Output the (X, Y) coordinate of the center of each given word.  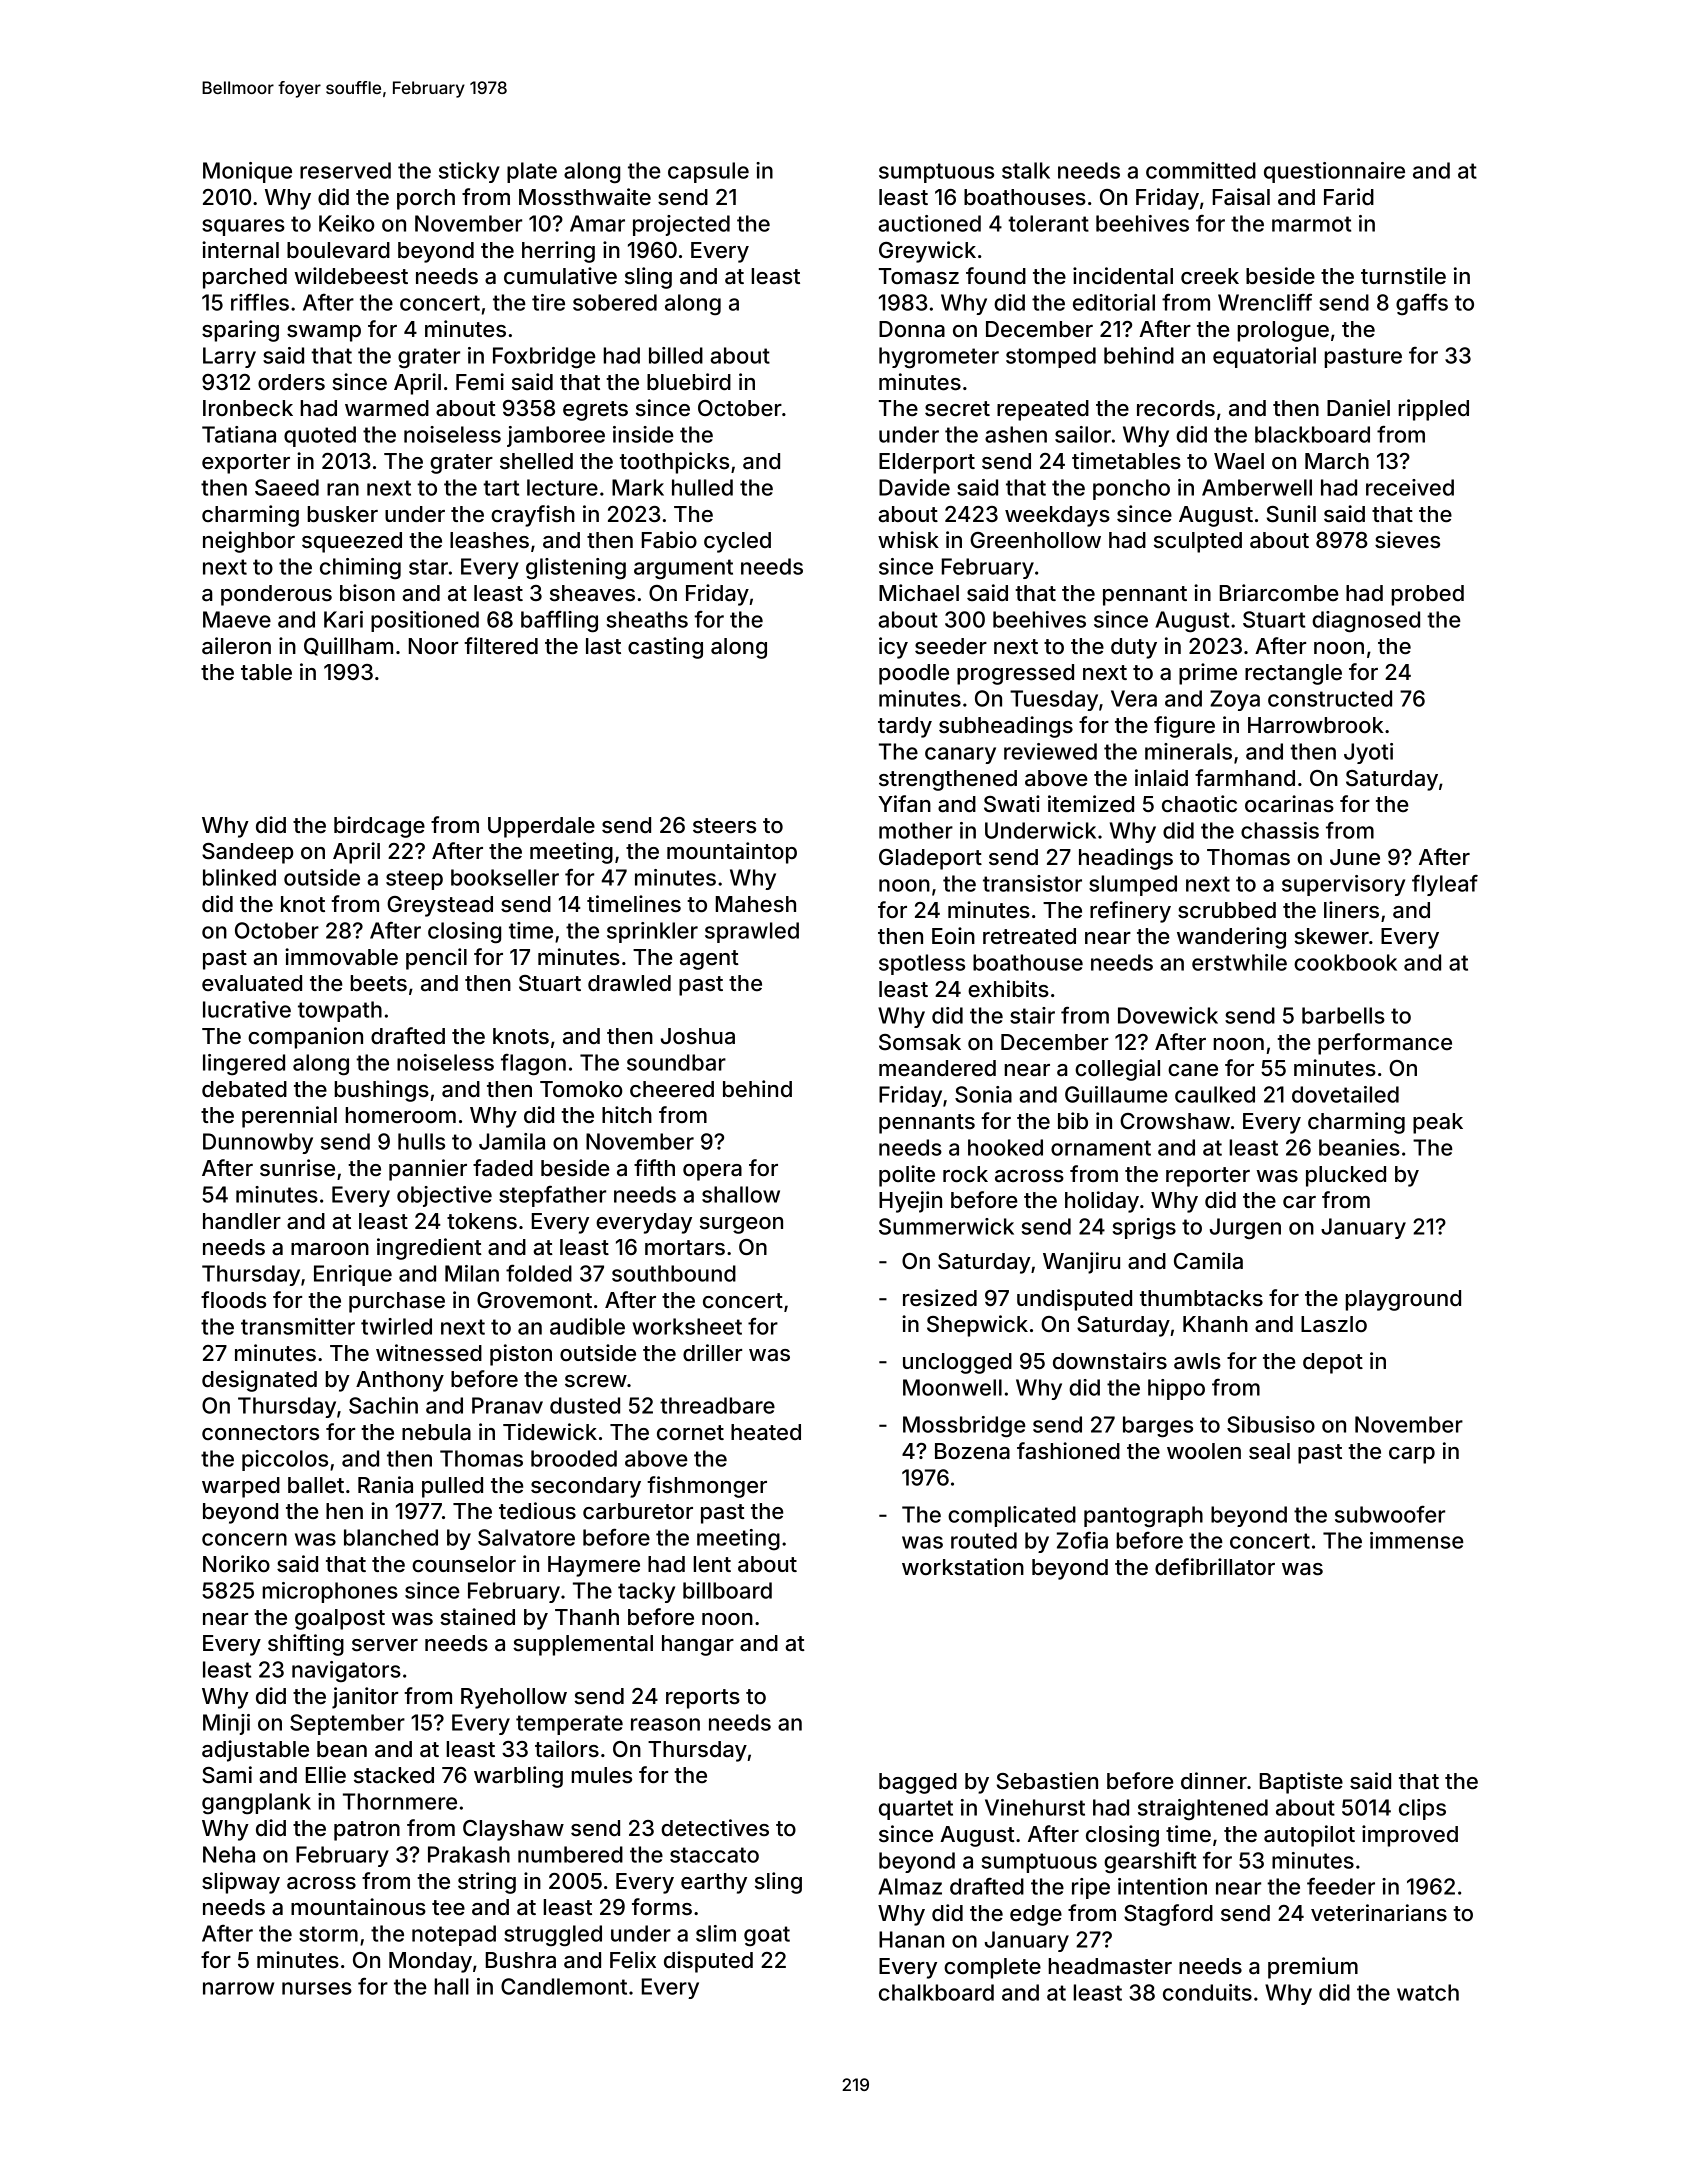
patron (367, 1831)
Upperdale (541, 827)
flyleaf (1445, 885)
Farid (1349, 197)
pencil (436, 959)
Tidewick (550, 1432)
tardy (905, 727)
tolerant (1048, 223)
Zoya (1235, 700)
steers (724, 826)
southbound (674, 1273)
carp (1412, 1455)
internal (240, 250)
